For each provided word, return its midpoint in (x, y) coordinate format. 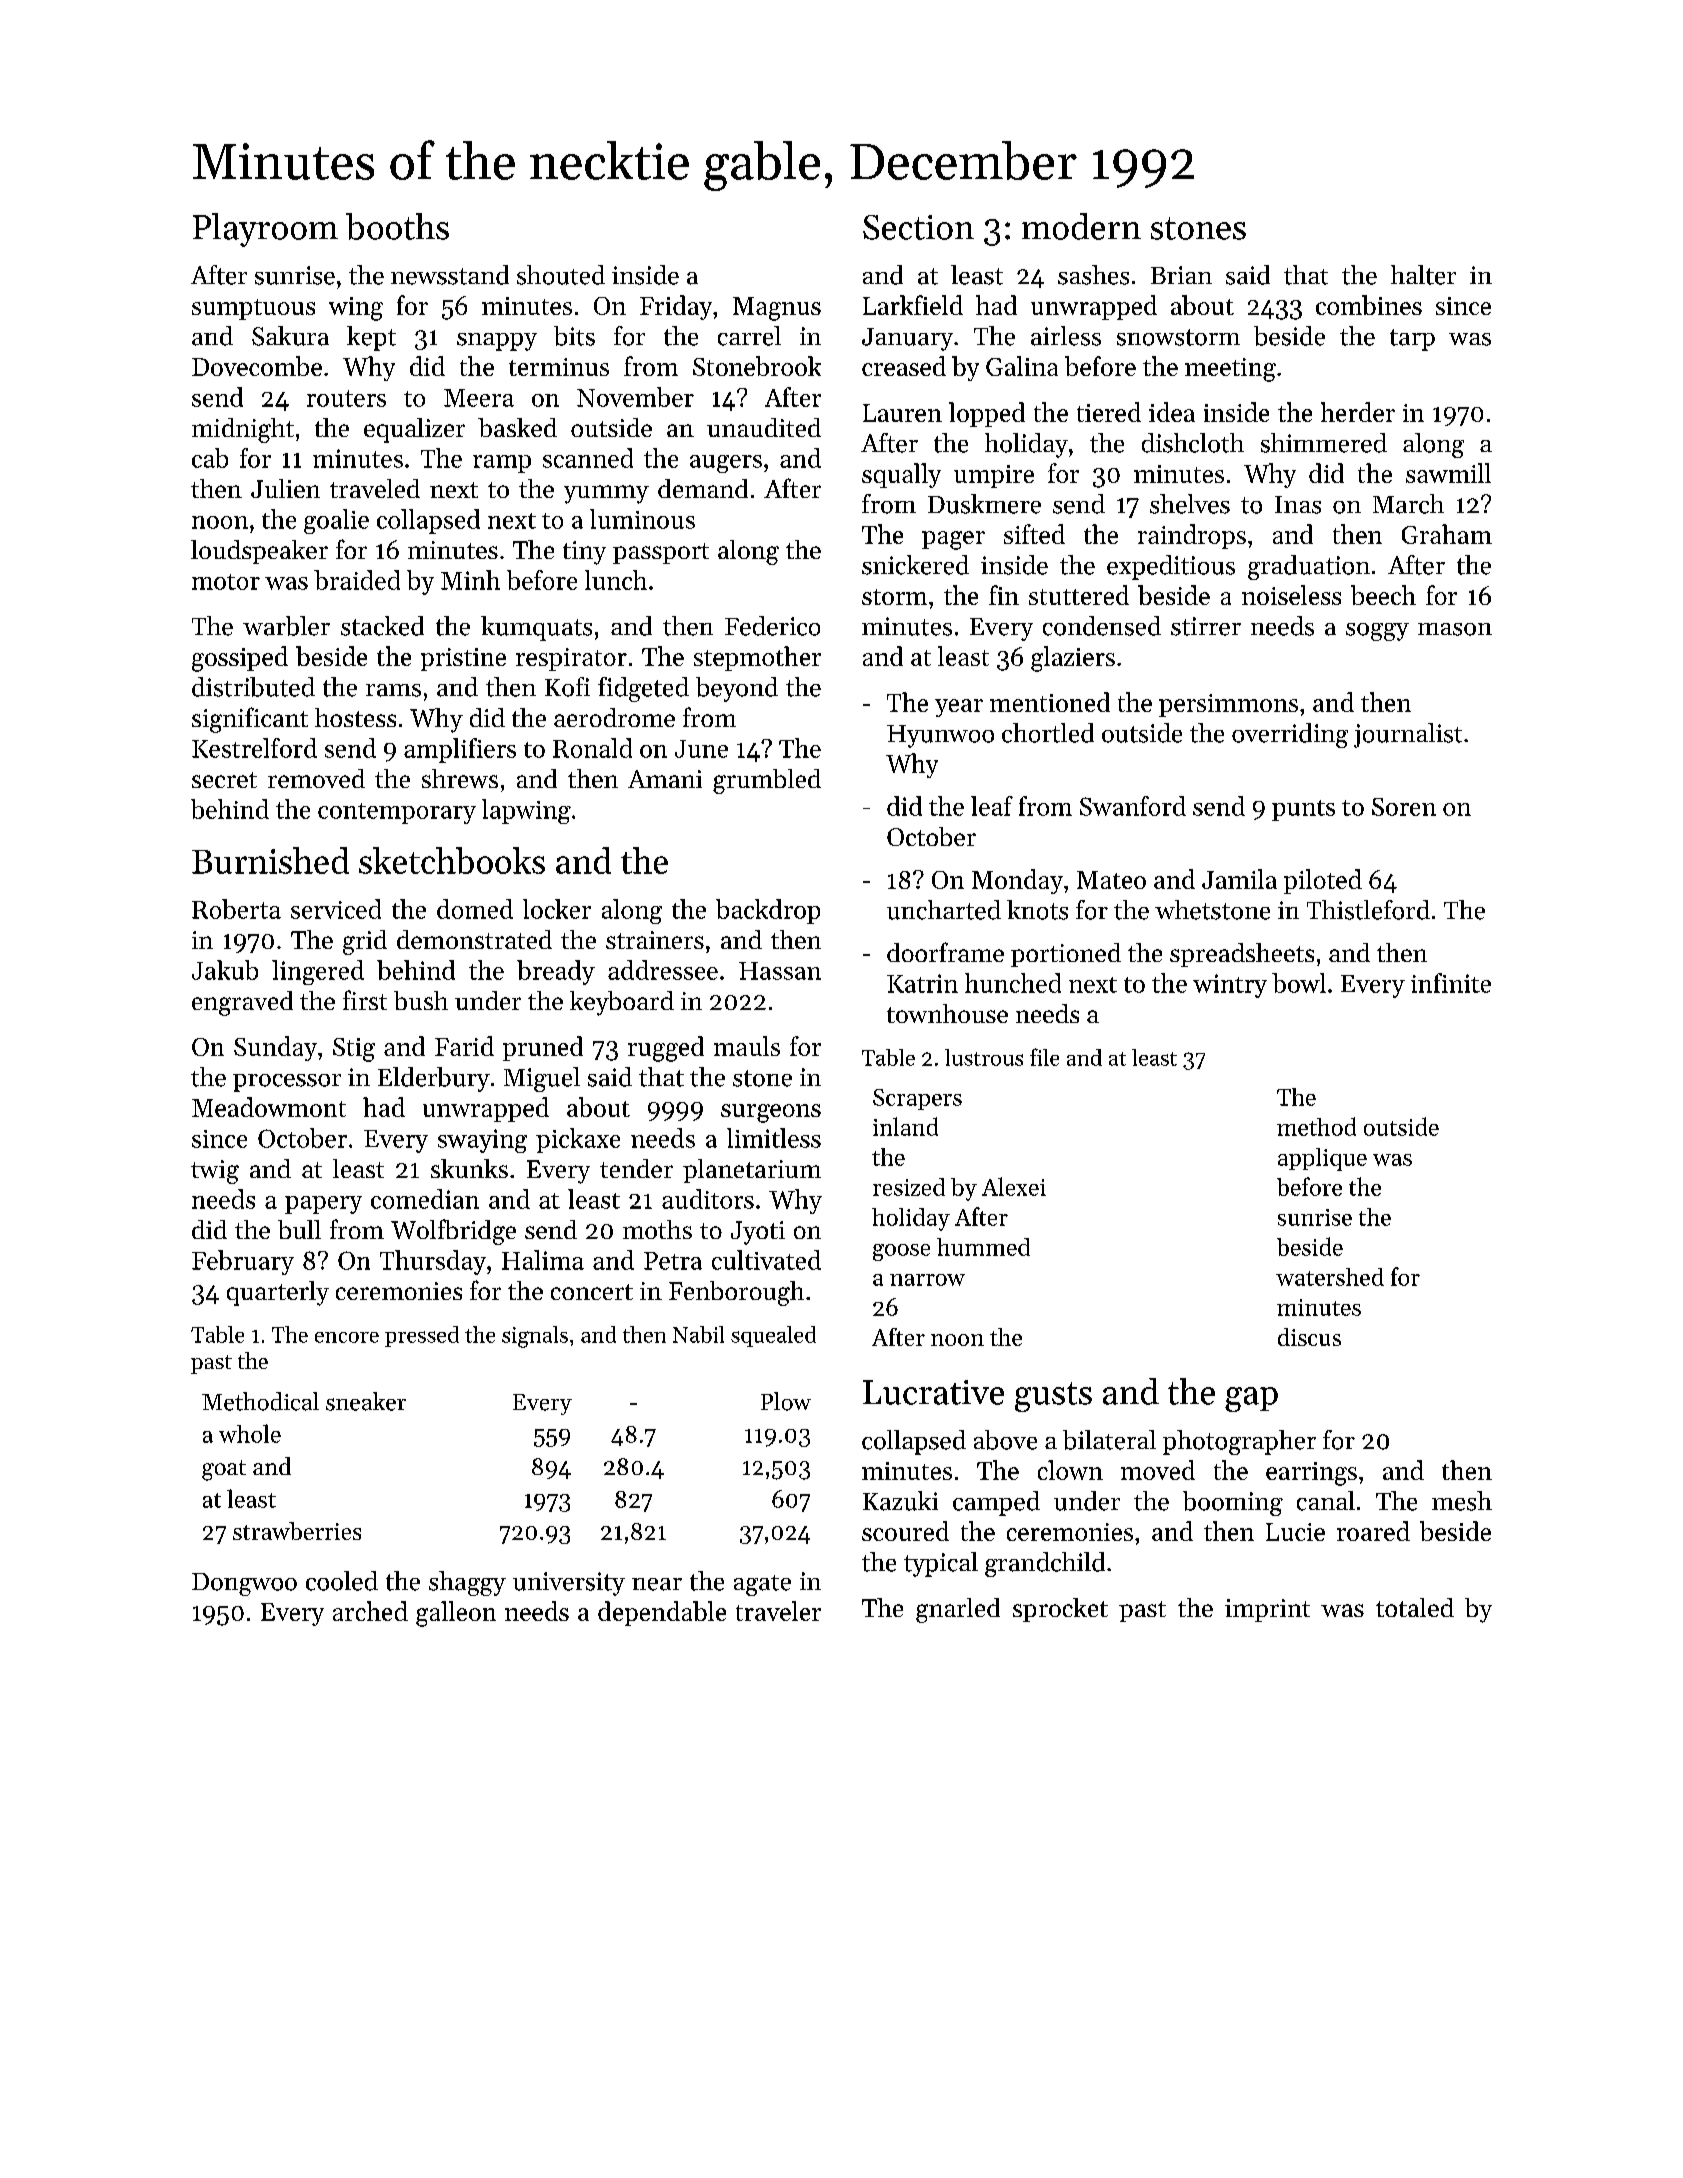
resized (909, 1187)
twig (215, 1172)
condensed (1102, 626)
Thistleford (1368, 910)
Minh (470, 580)
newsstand (450, 275)
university (569, 1584)
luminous (642, 519)
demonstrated (474, 939)
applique (1322, 1159)
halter (1423, 275)
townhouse (947, 1013)
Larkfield (913, 305)
